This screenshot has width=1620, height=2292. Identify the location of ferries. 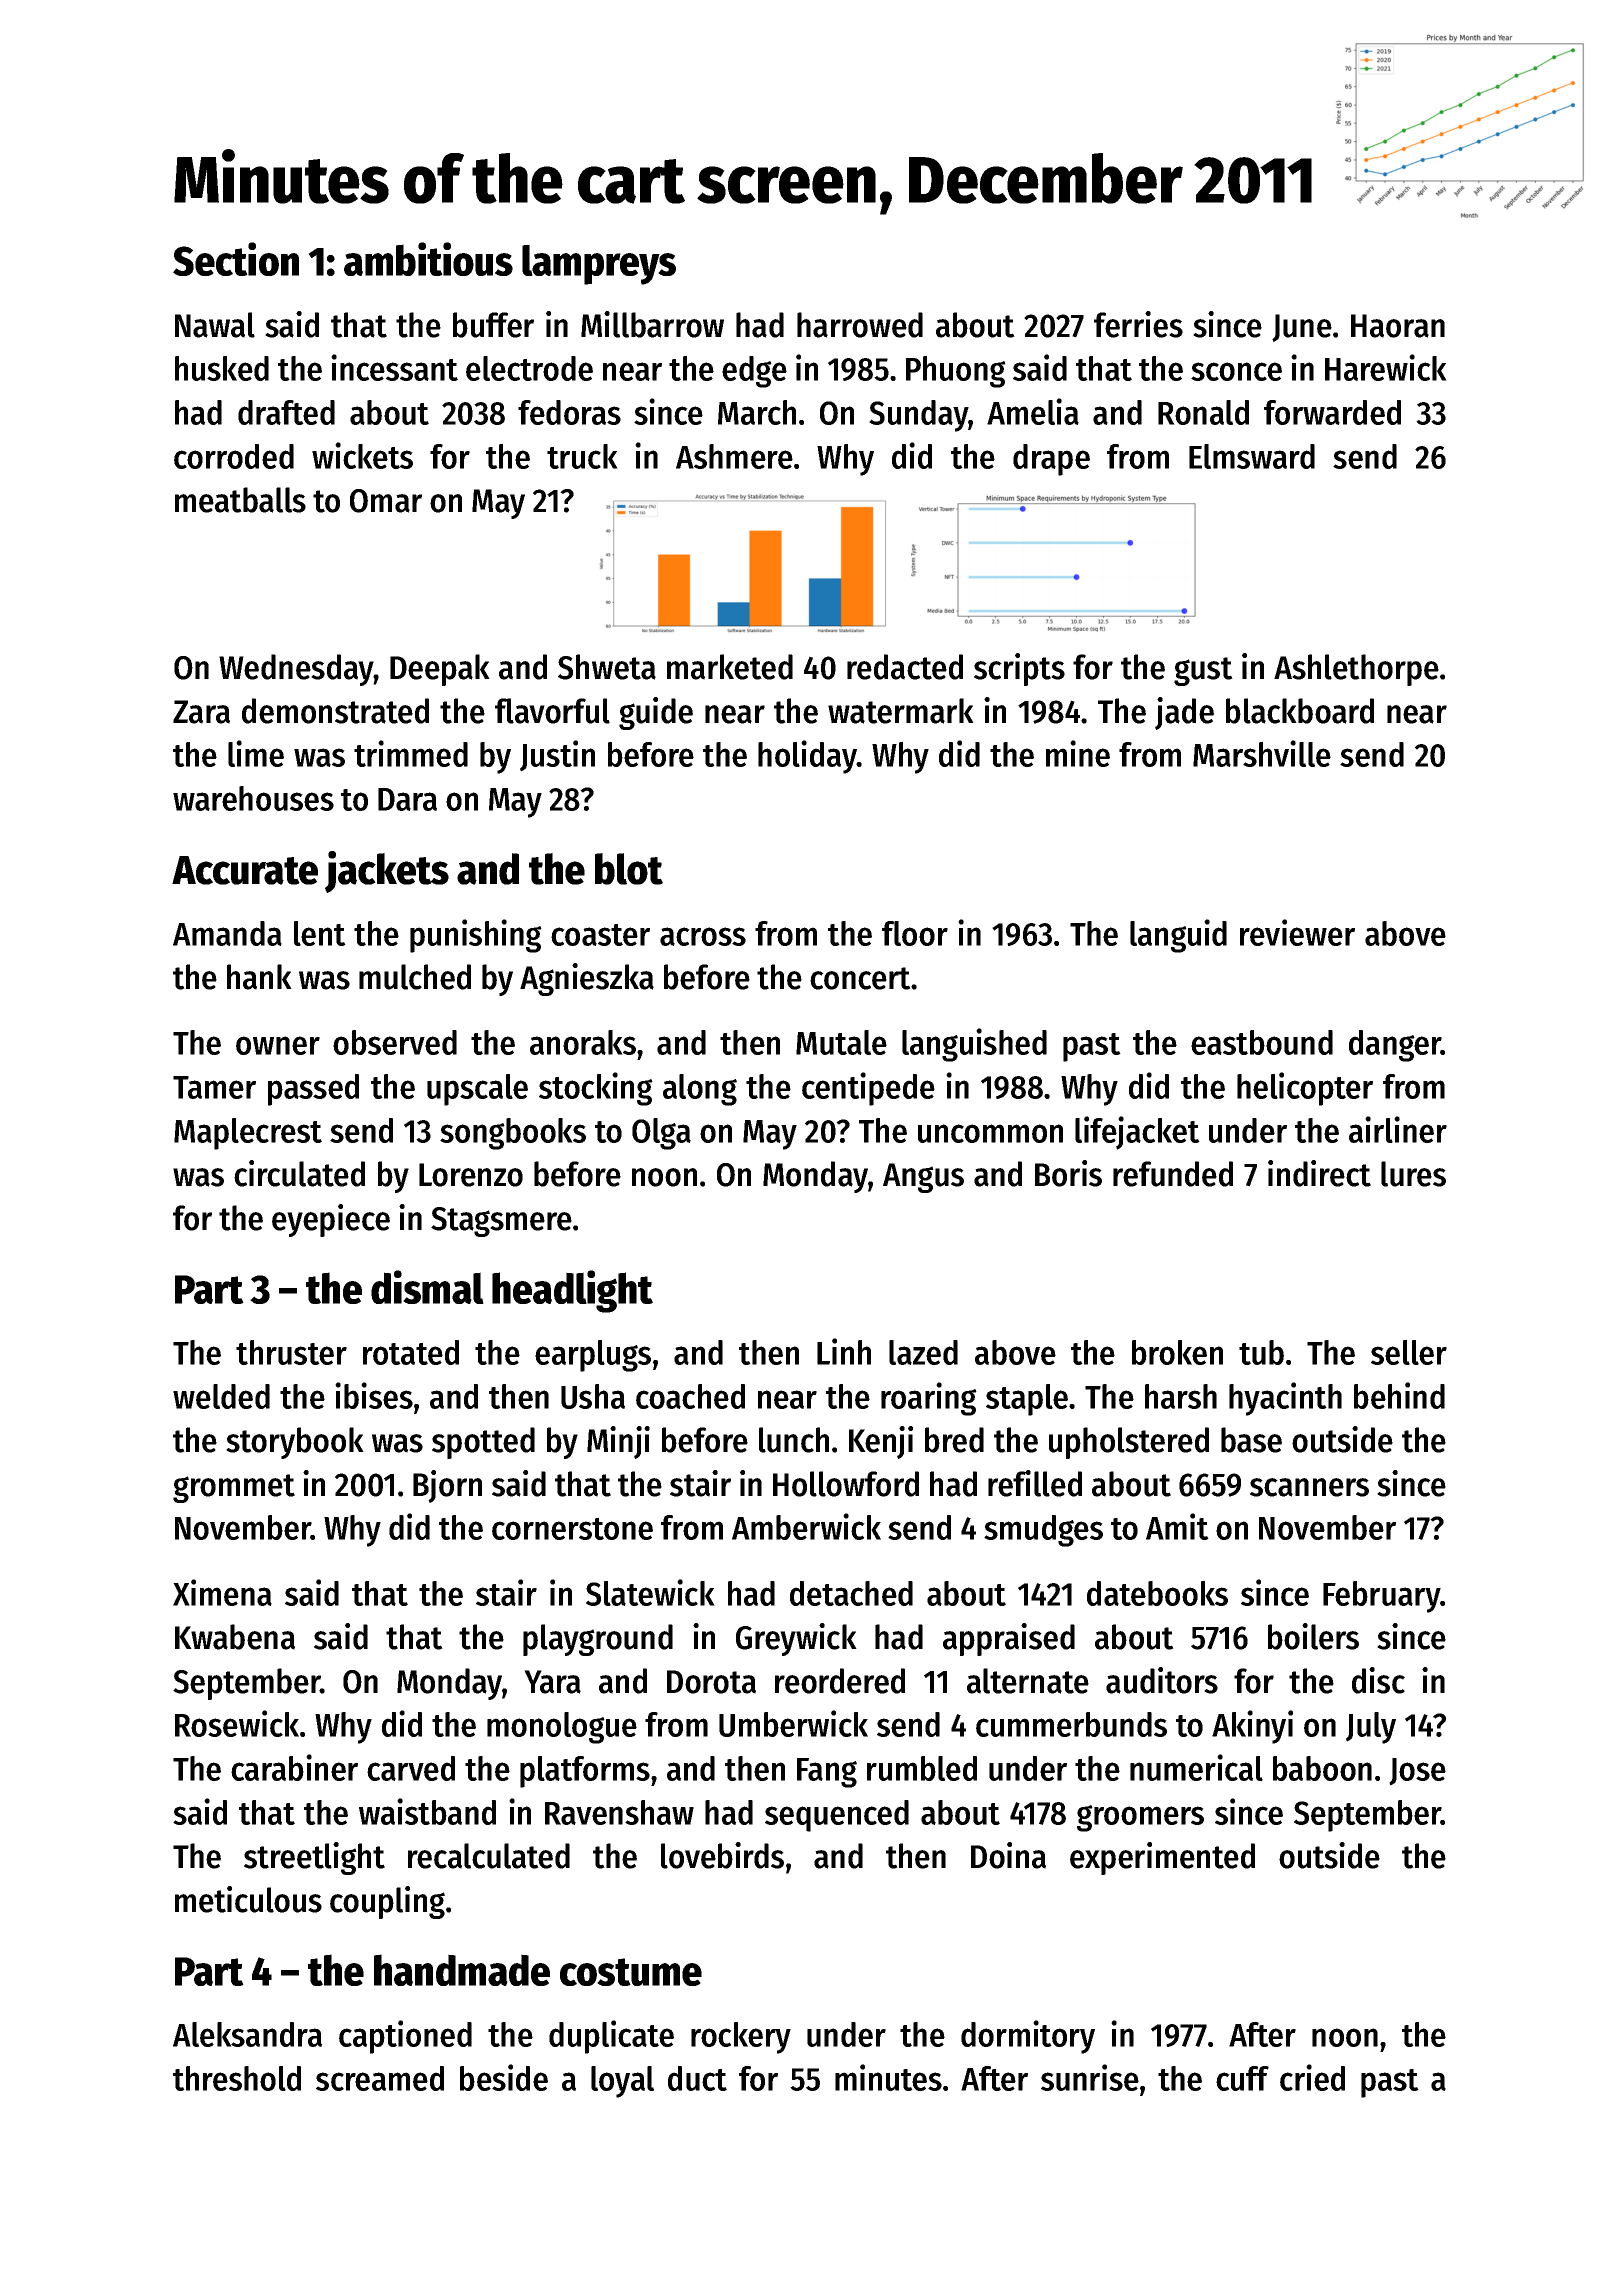
(1138, 324).
